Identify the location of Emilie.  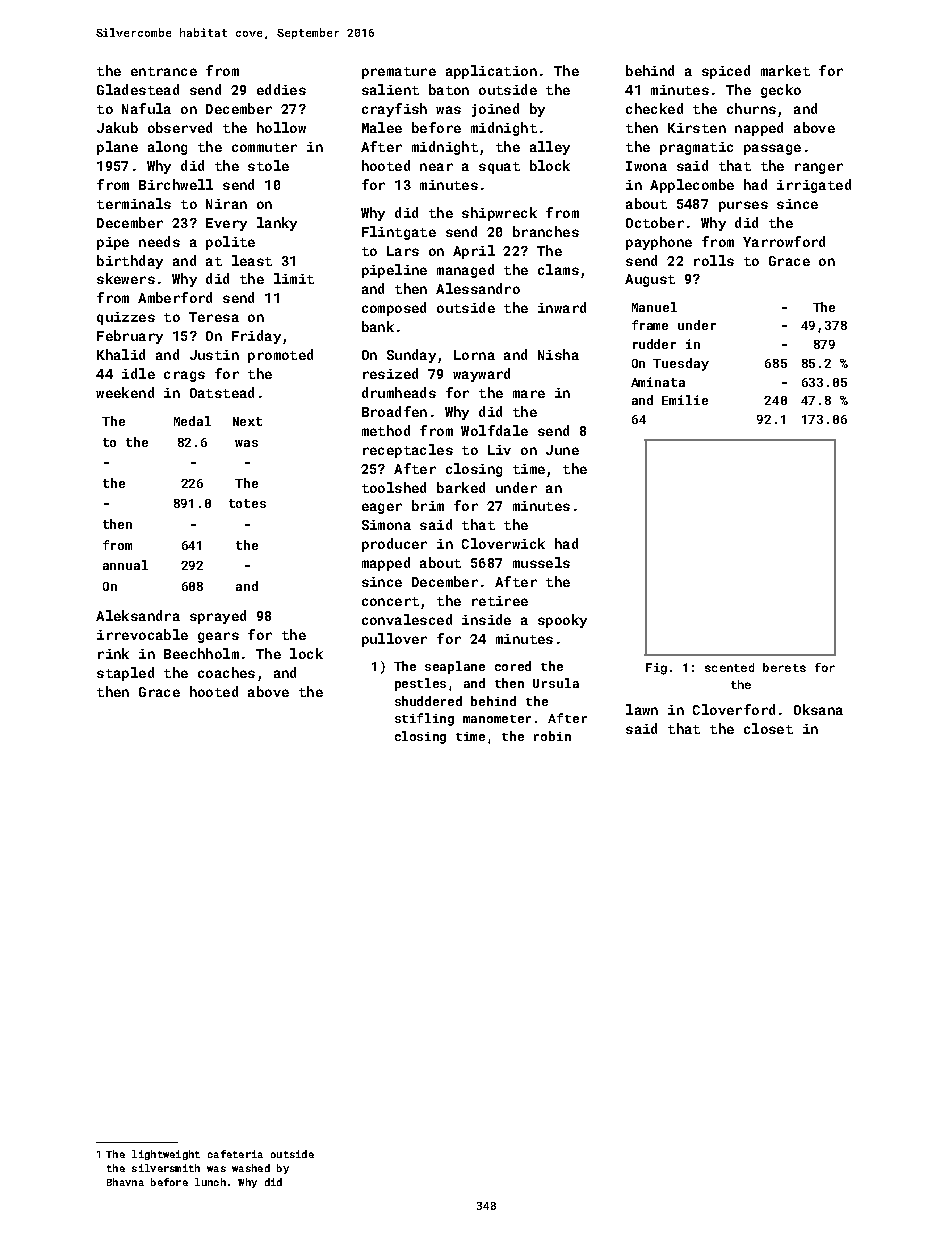
(685, 400).
